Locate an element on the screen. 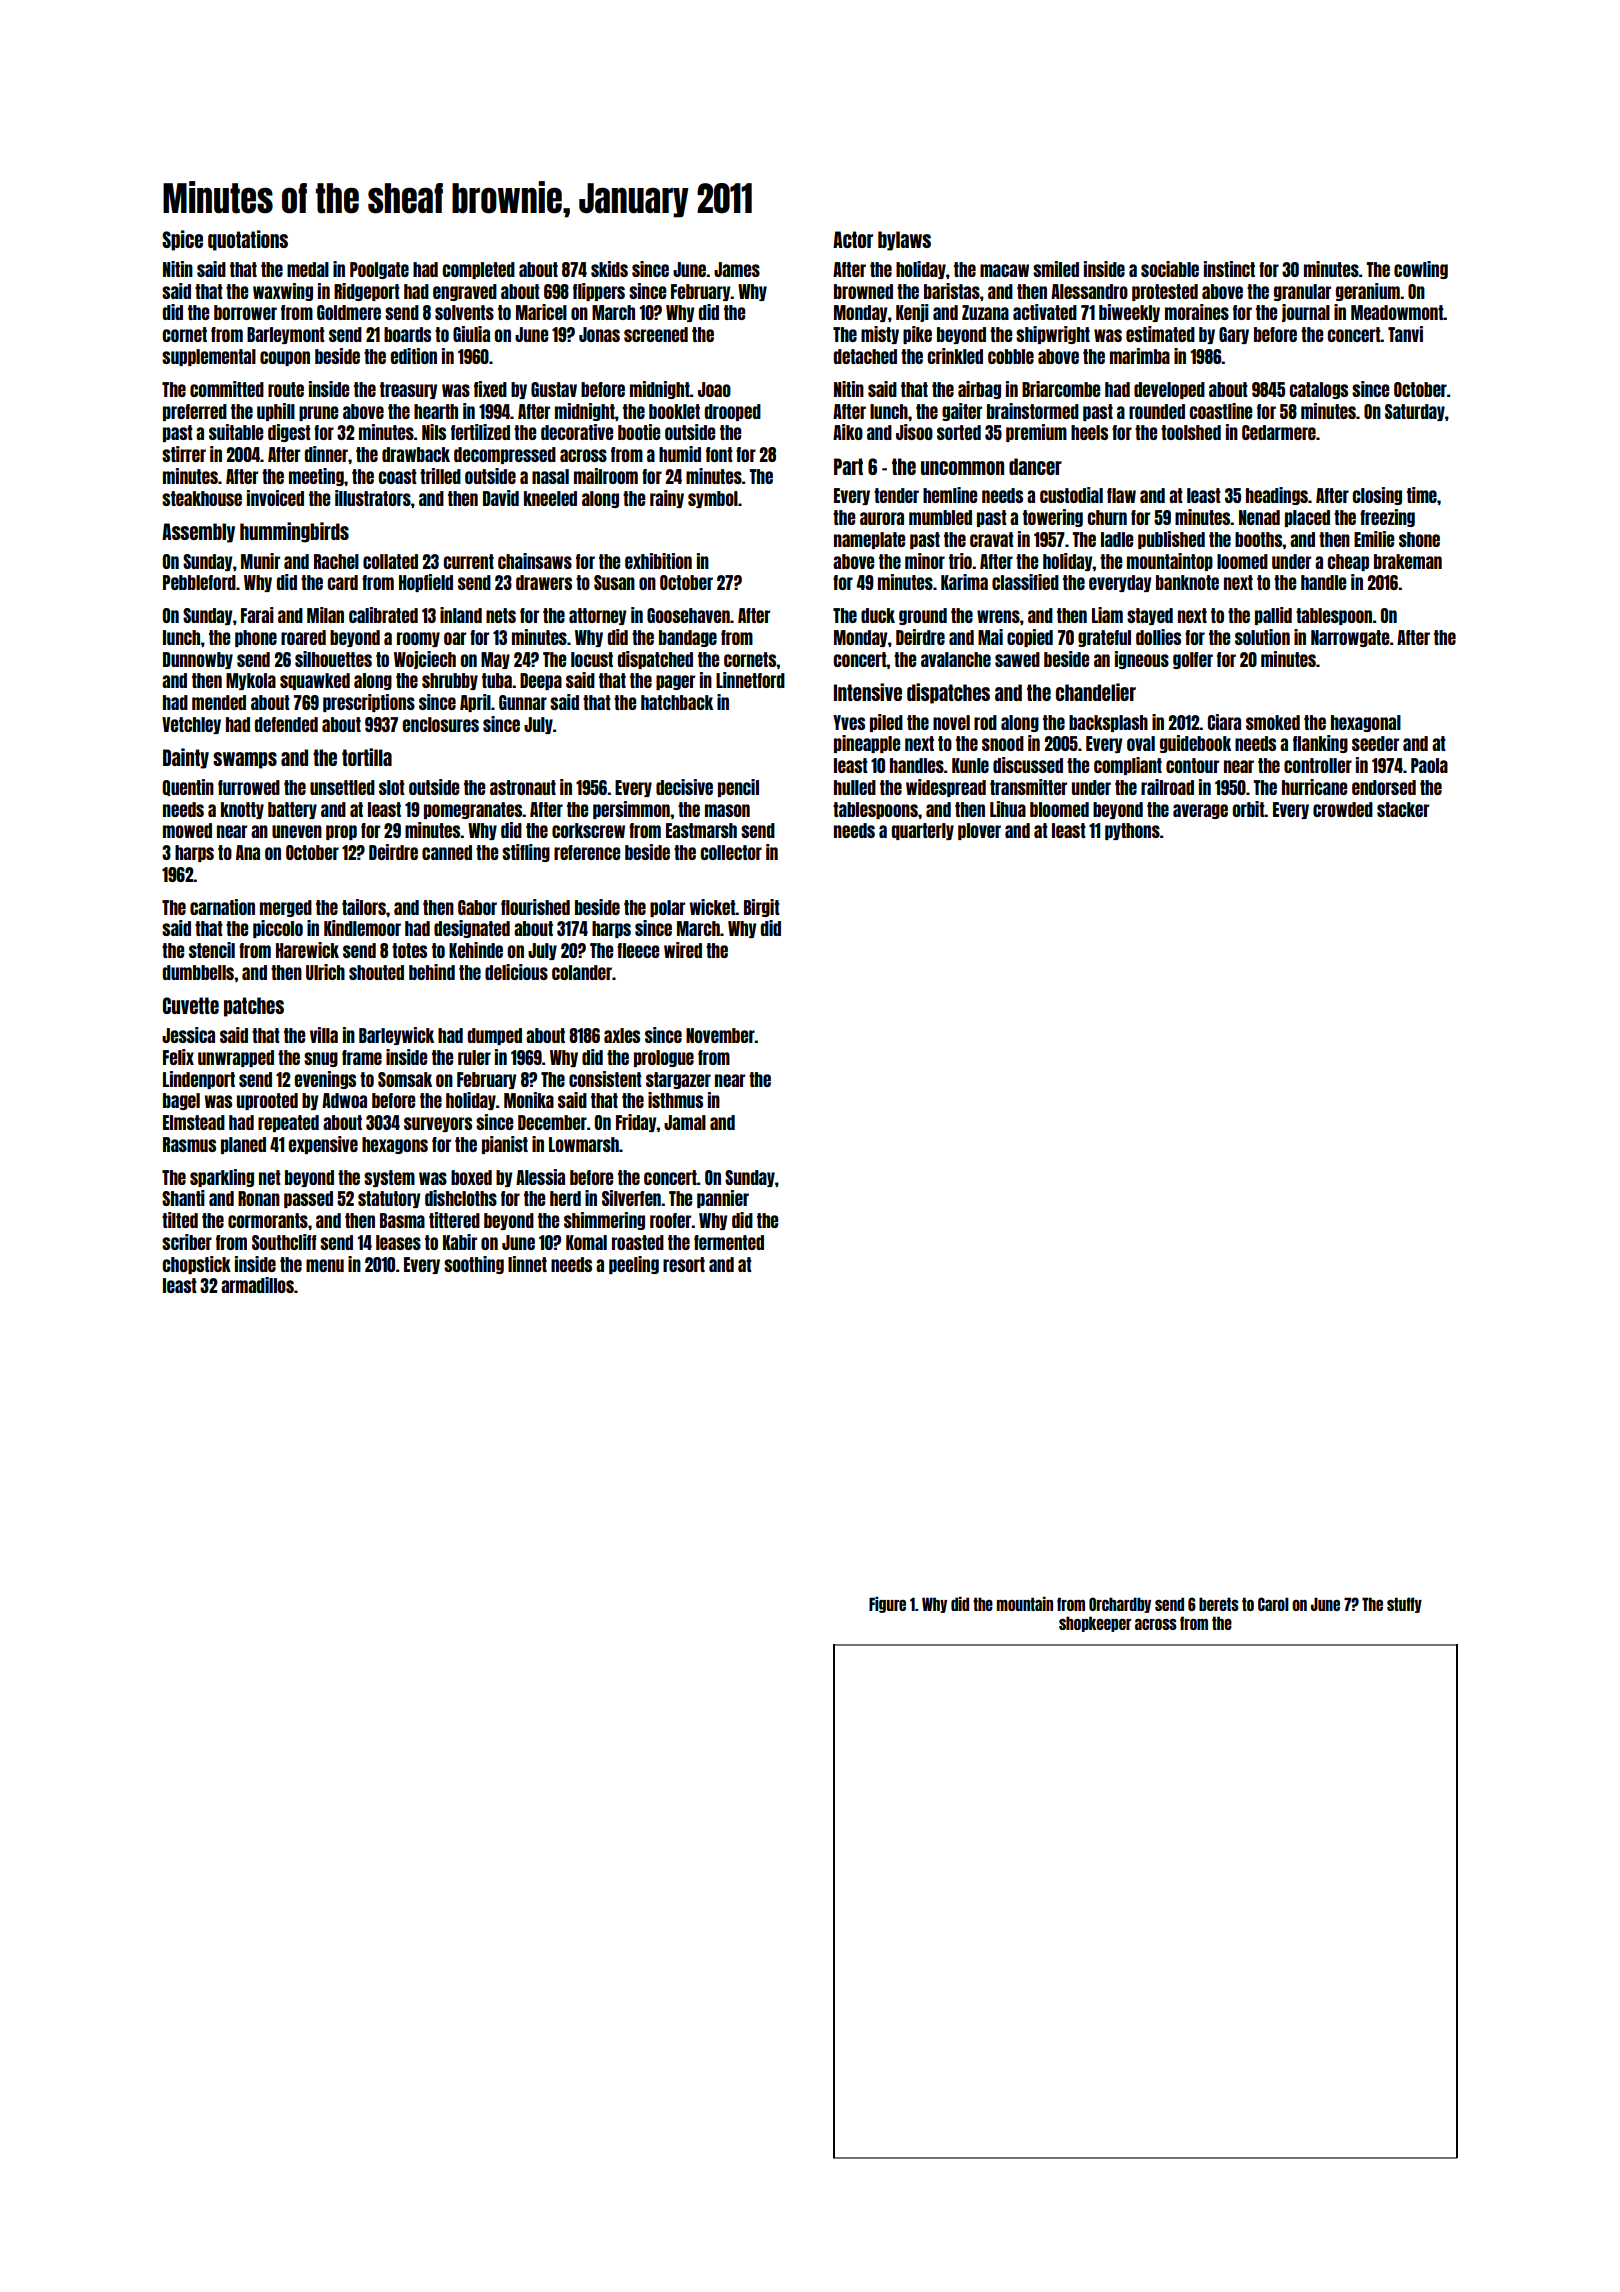 The image size is (1620, 2292). menu is located at coordinates (325, 1265).
